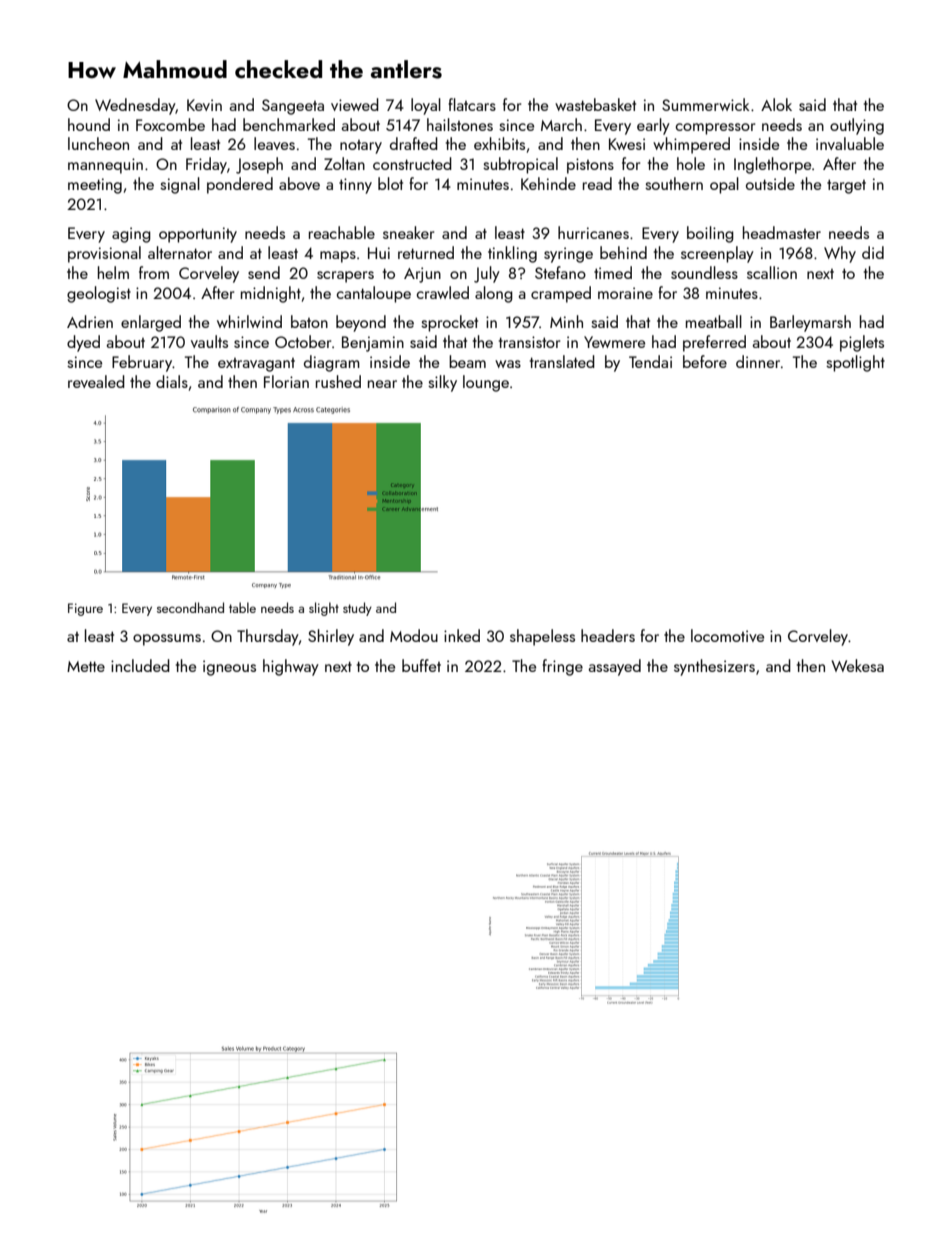 This screenshot has width=952, height=1233. Describe the element at coordinates (338, 381) in the screenshot. I see `rushed` at that location.
